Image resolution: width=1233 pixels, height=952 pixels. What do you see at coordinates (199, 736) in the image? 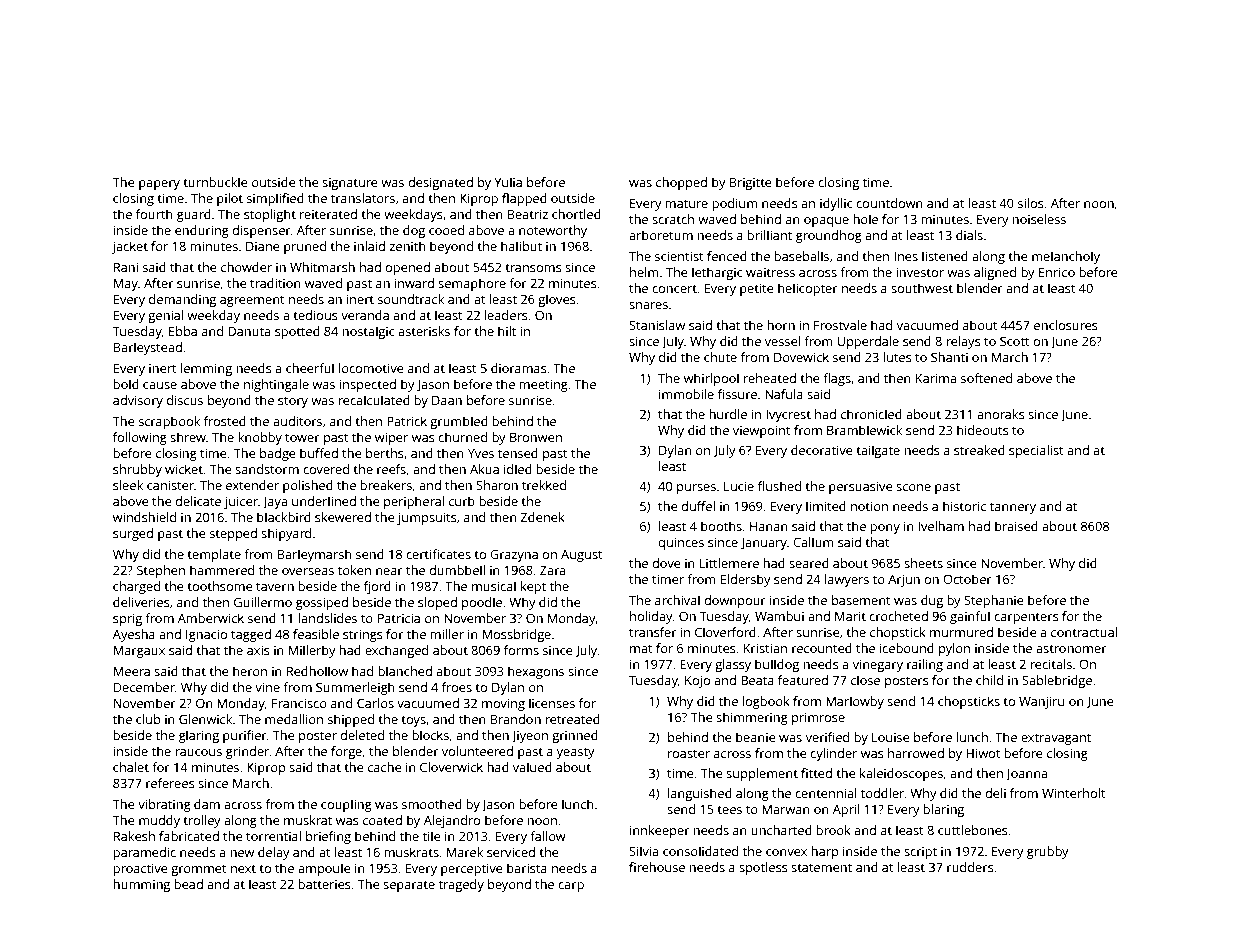
I see `glaring` at bounding box center [199, 736].
